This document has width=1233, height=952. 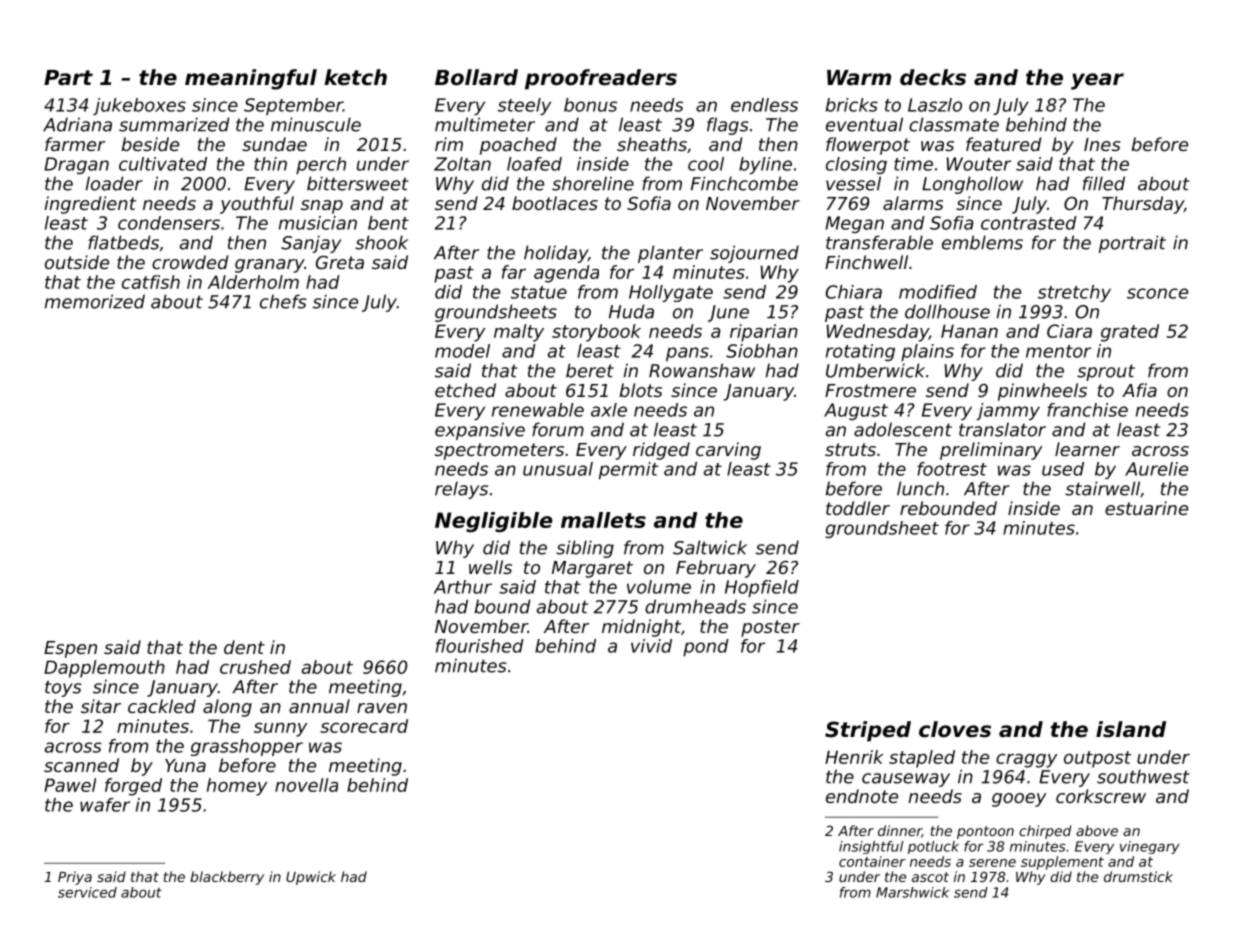 What do you see at coordinates (538, 410) in the document?
I see `renewable` at bounding box center [538, 410].
